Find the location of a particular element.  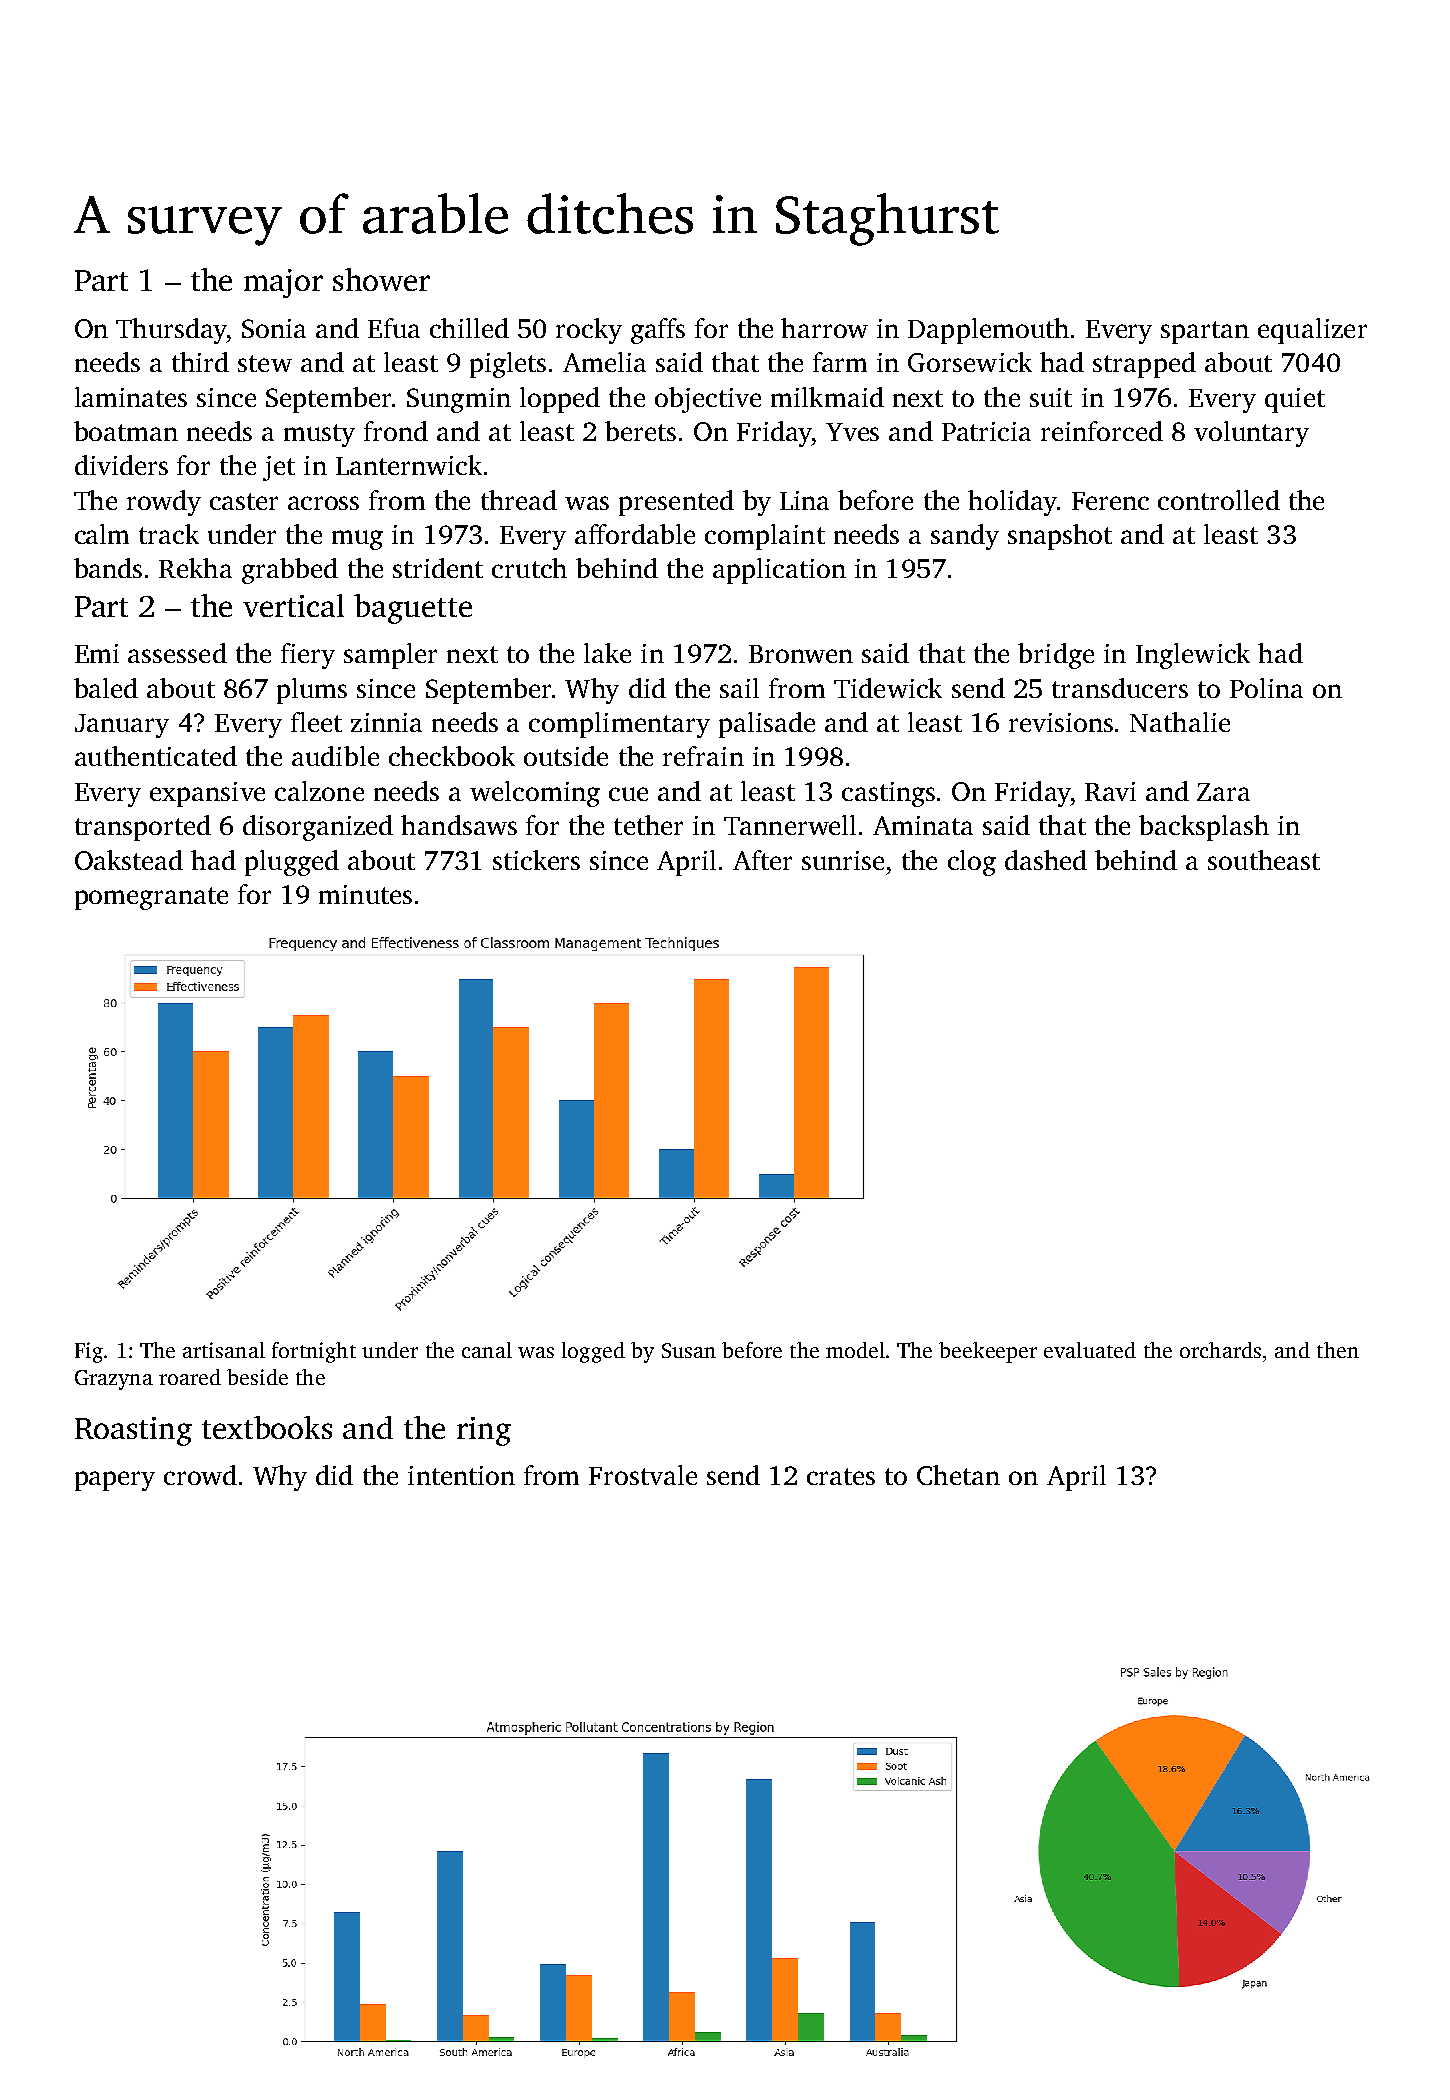

baled is located at coordinates (106, 688).
